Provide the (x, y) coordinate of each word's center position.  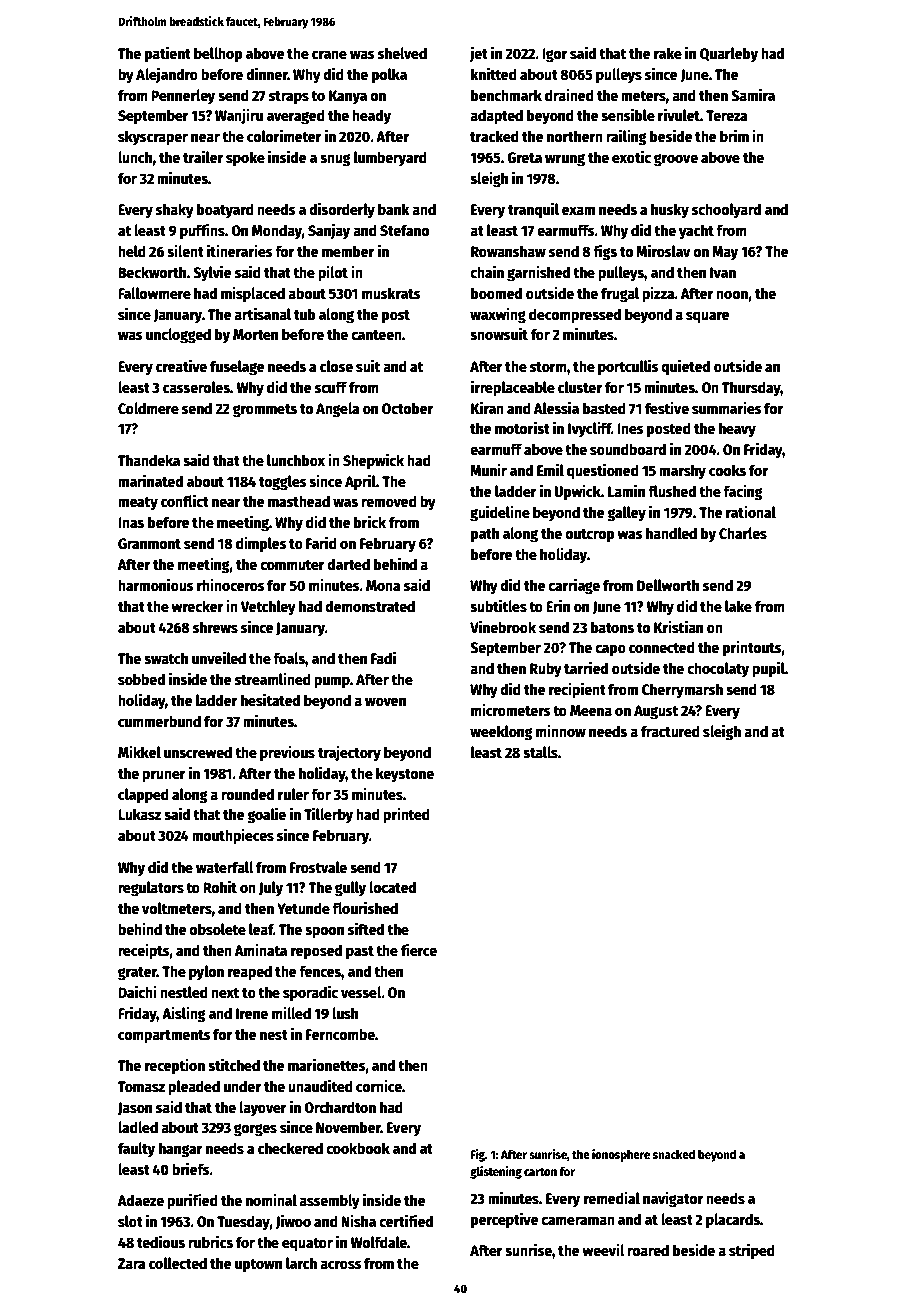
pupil (768, 669)
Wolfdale (379, 1242)
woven (385, 701)
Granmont (149, 543)
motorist (522, 427)
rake (668, 53)
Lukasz (139, 814)
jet (478, 54)
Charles (743, 533)
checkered (290, 1148)
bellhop (218, 55)
